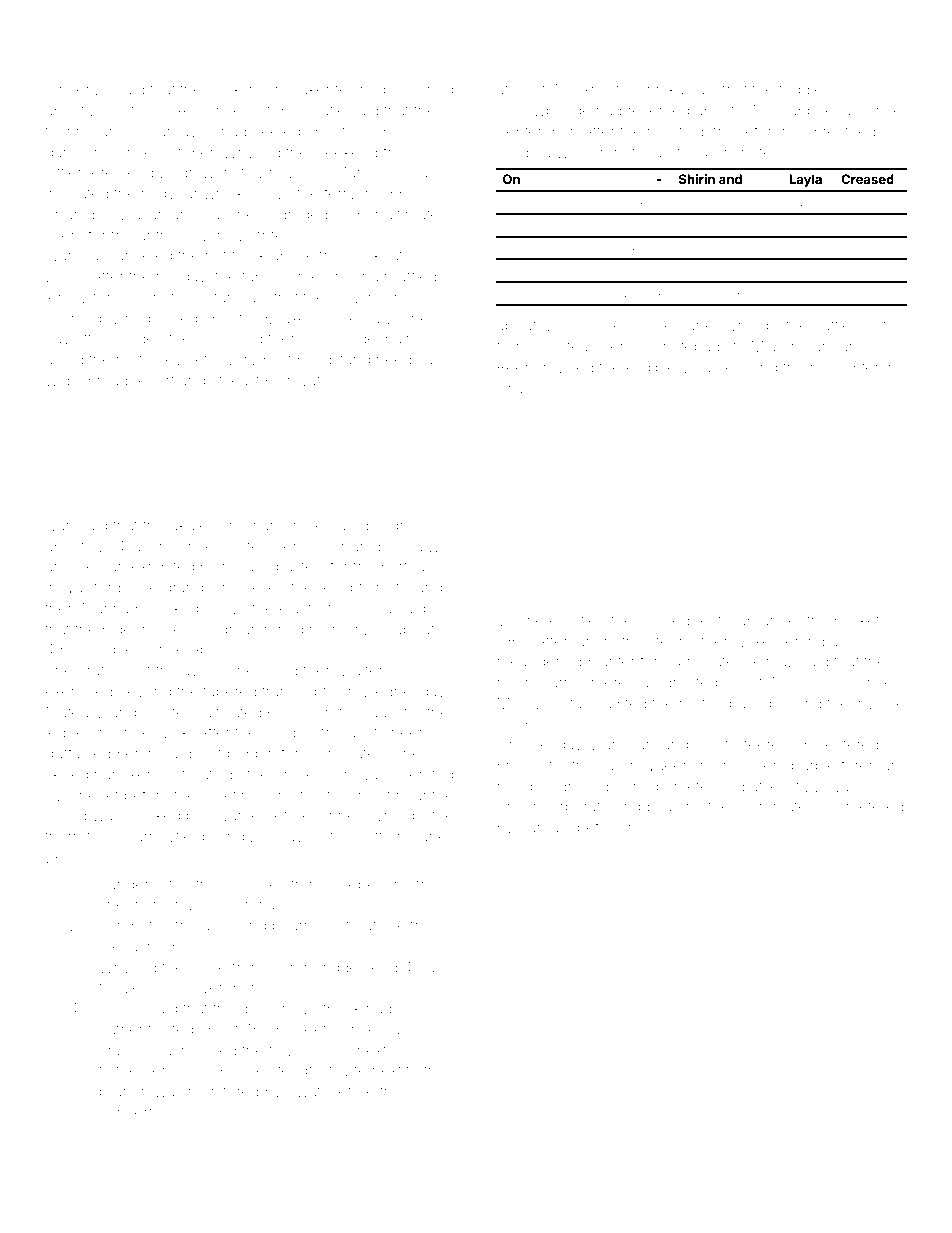 Image resolution: width=952 pixels, height=1233 pixels. I want to click on saved, so click(177, 318).
